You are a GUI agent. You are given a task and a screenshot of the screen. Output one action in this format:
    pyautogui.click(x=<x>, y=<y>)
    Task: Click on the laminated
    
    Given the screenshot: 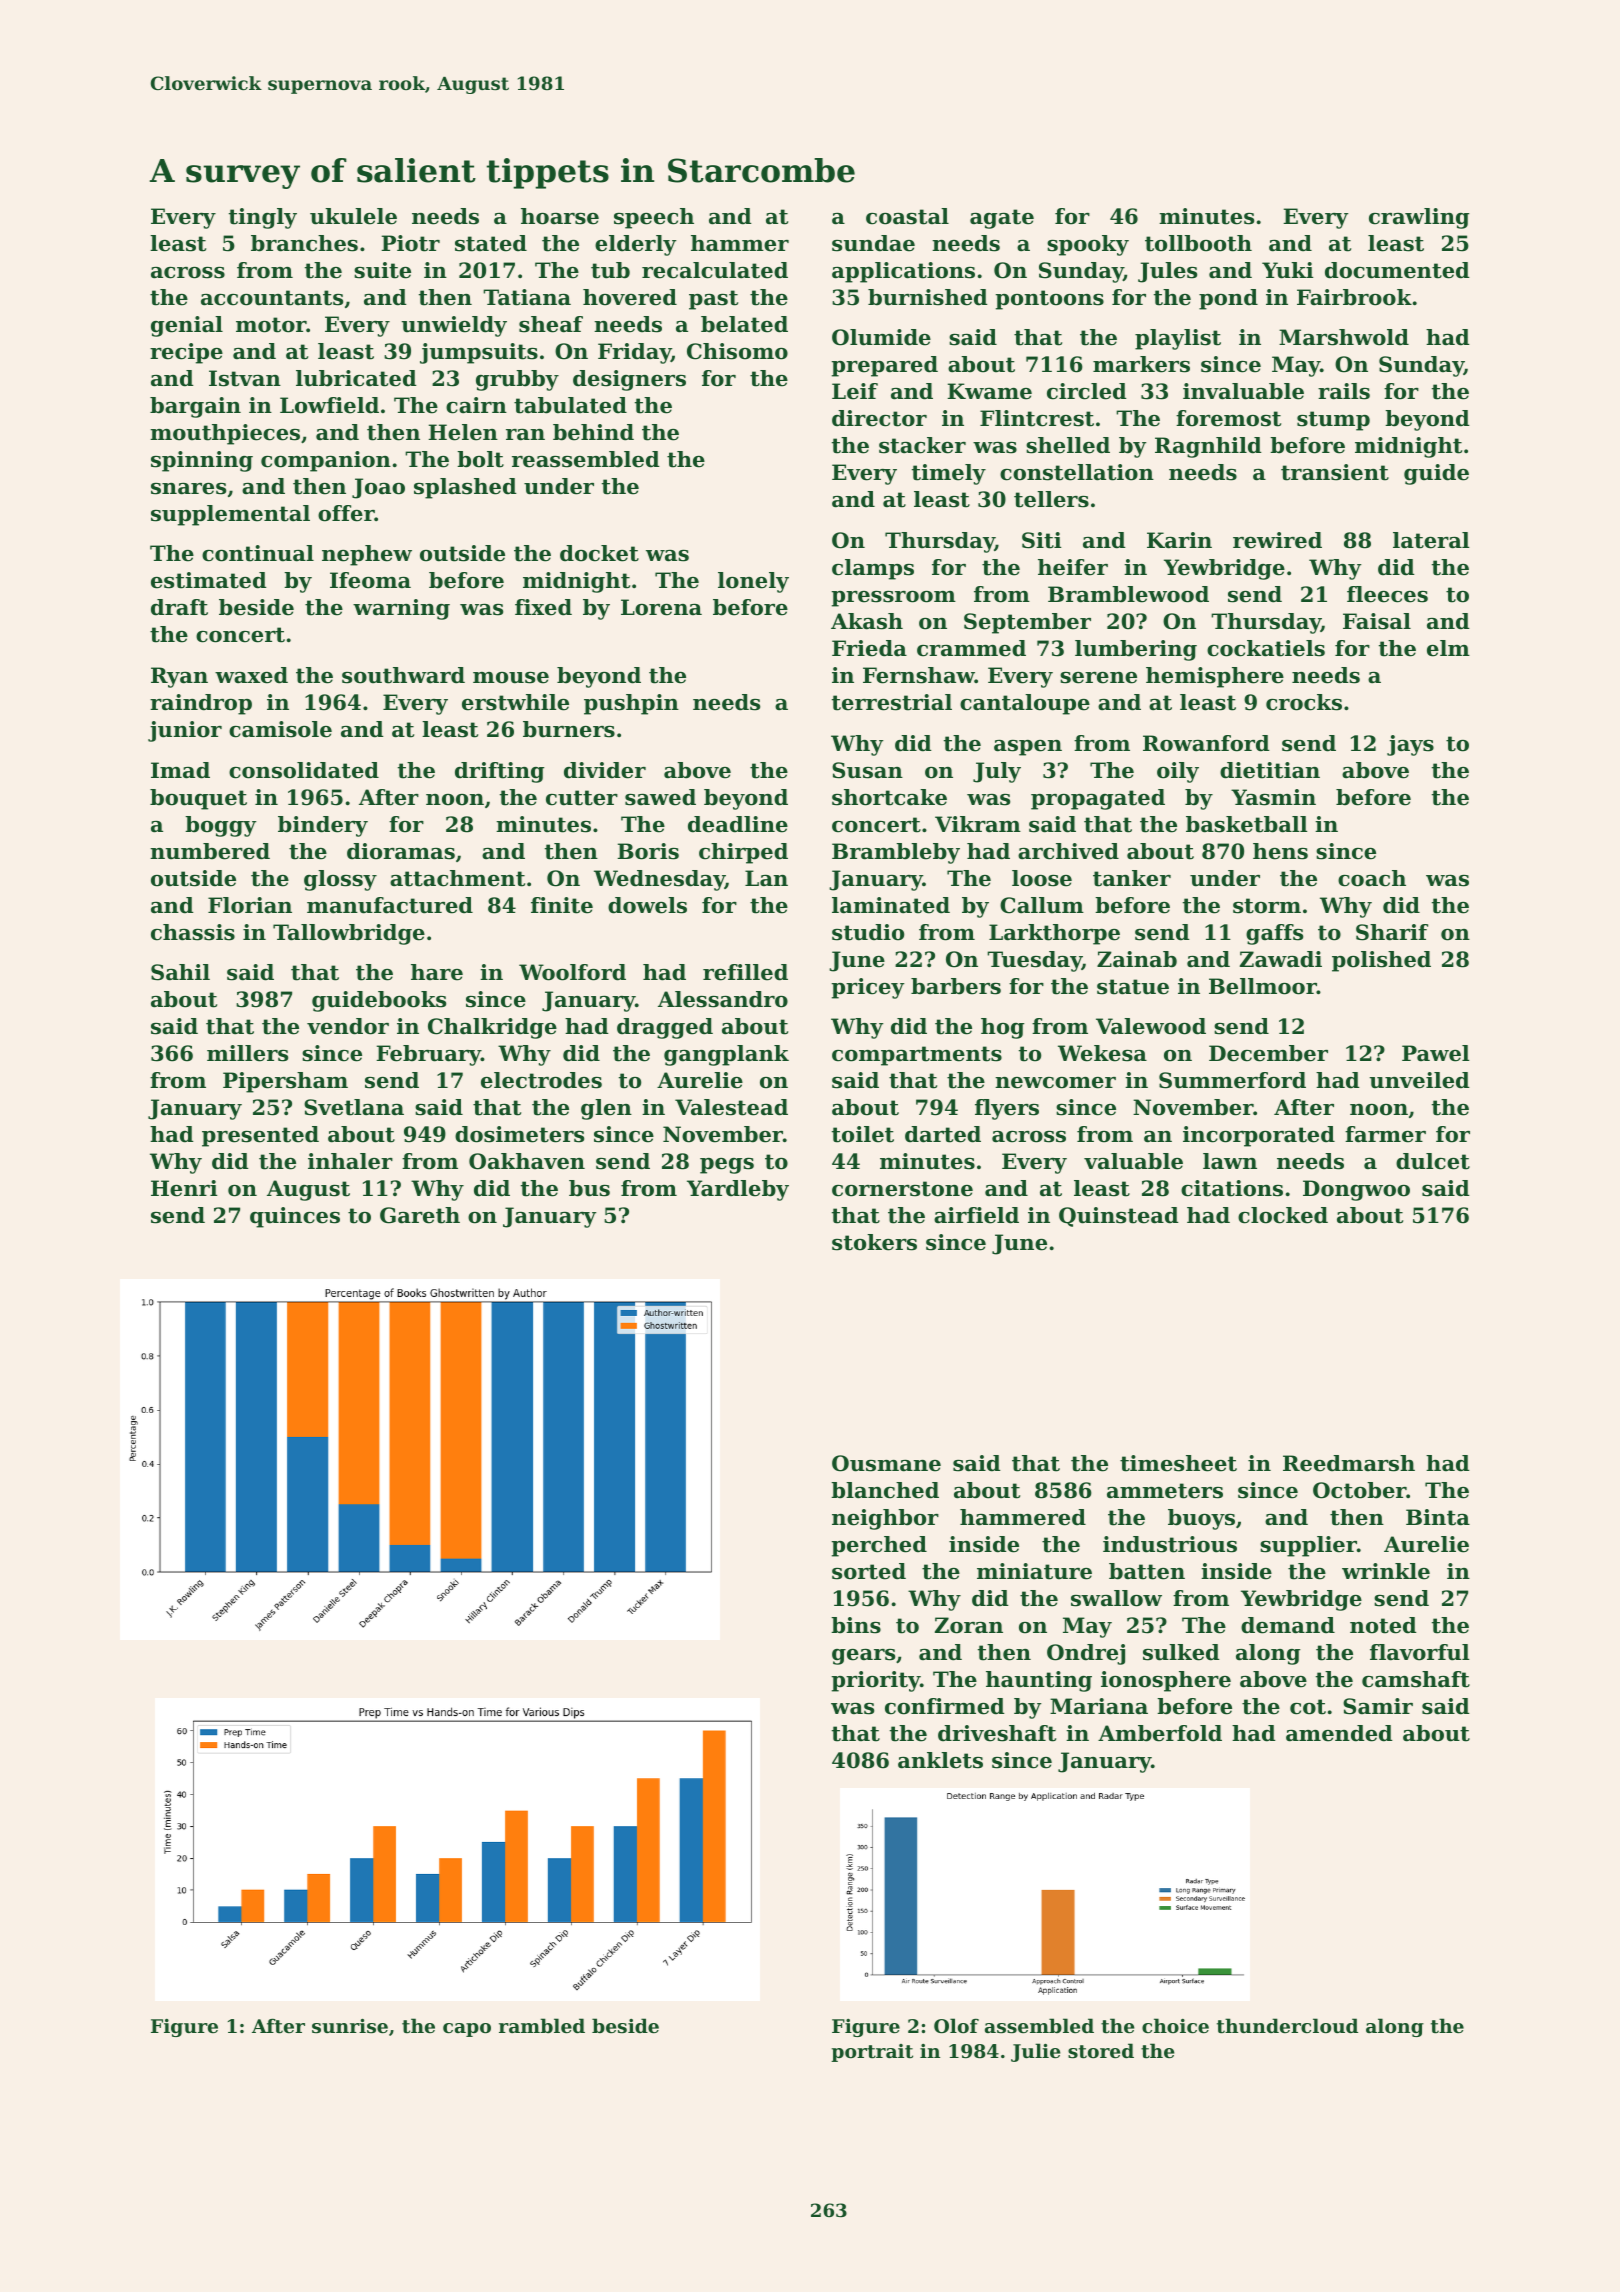 What is the action you would take?
    pyautogui.click(x=891, y=905)
